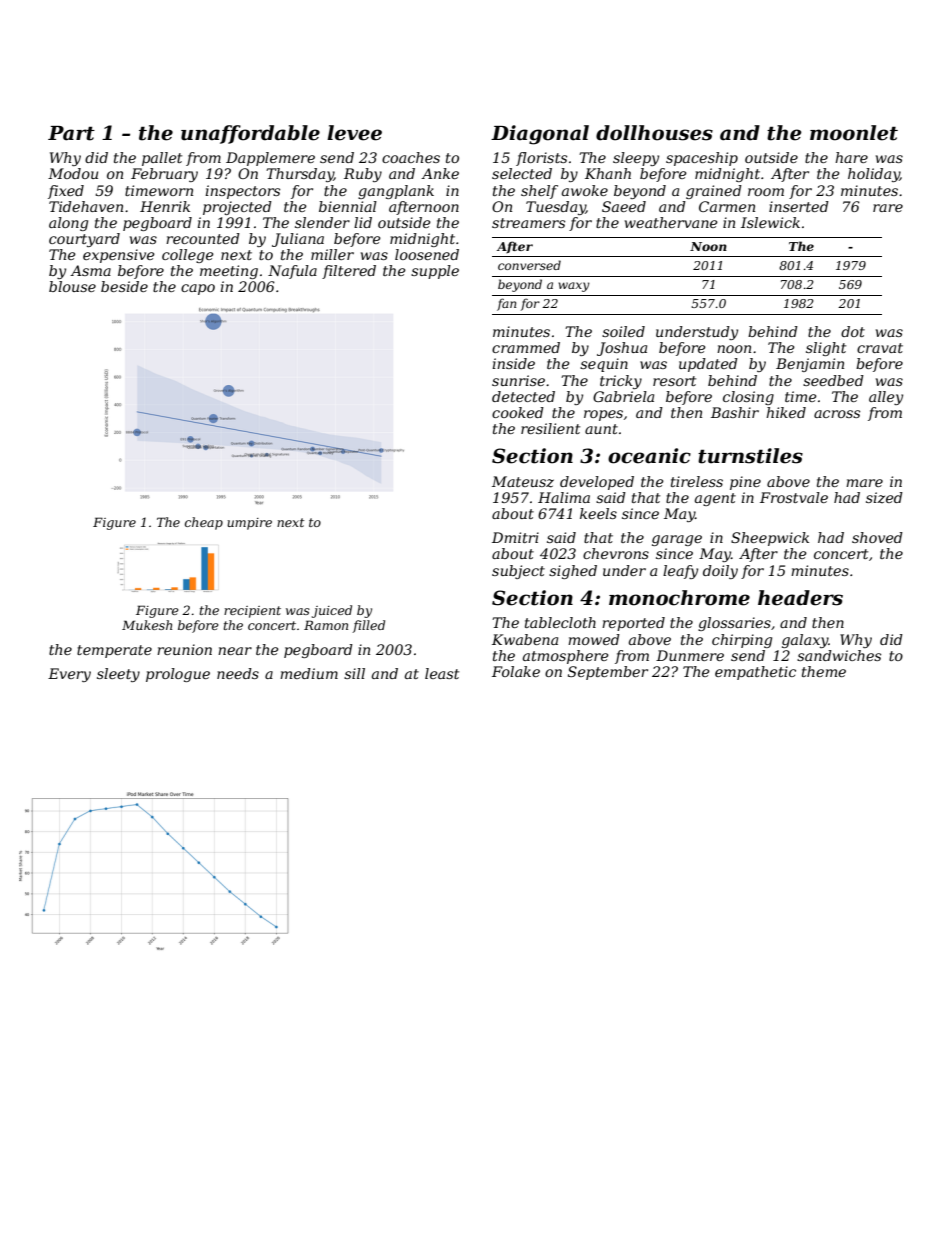 The width and height of the screenshot is (952, 1233). Describe the element at coordinates (204, 523) in the screenshot. I see `cheap` at that location.
